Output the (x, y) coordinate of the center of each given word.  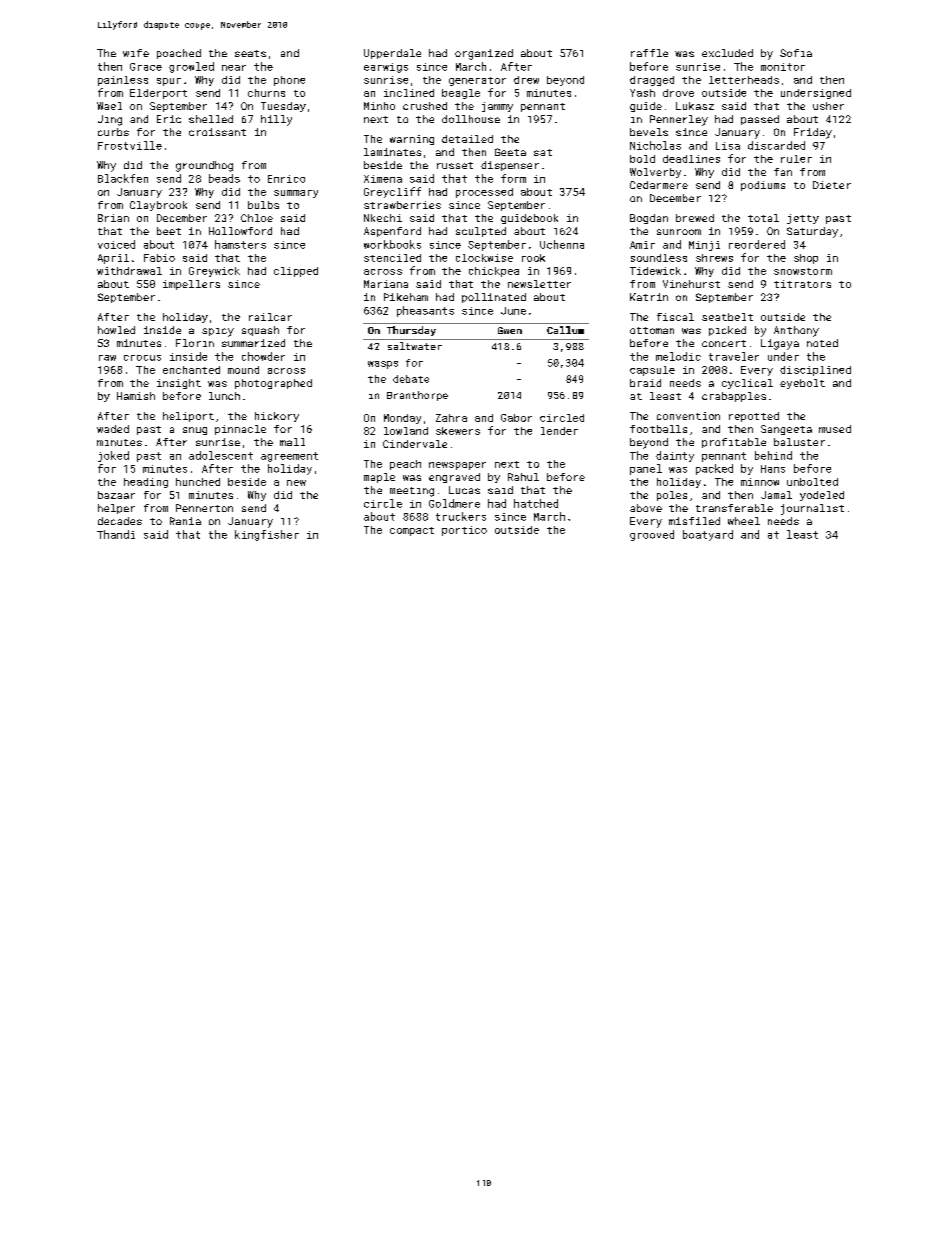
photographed (273, 384)
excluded (727, 53)
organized (484, 54)
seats (250, 53)
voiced (116, 244)
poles (672, 496)
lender (559, 431)
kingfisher (267, 535)
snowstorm (803, 271)
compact (412, 531)
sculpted (481, 232)
